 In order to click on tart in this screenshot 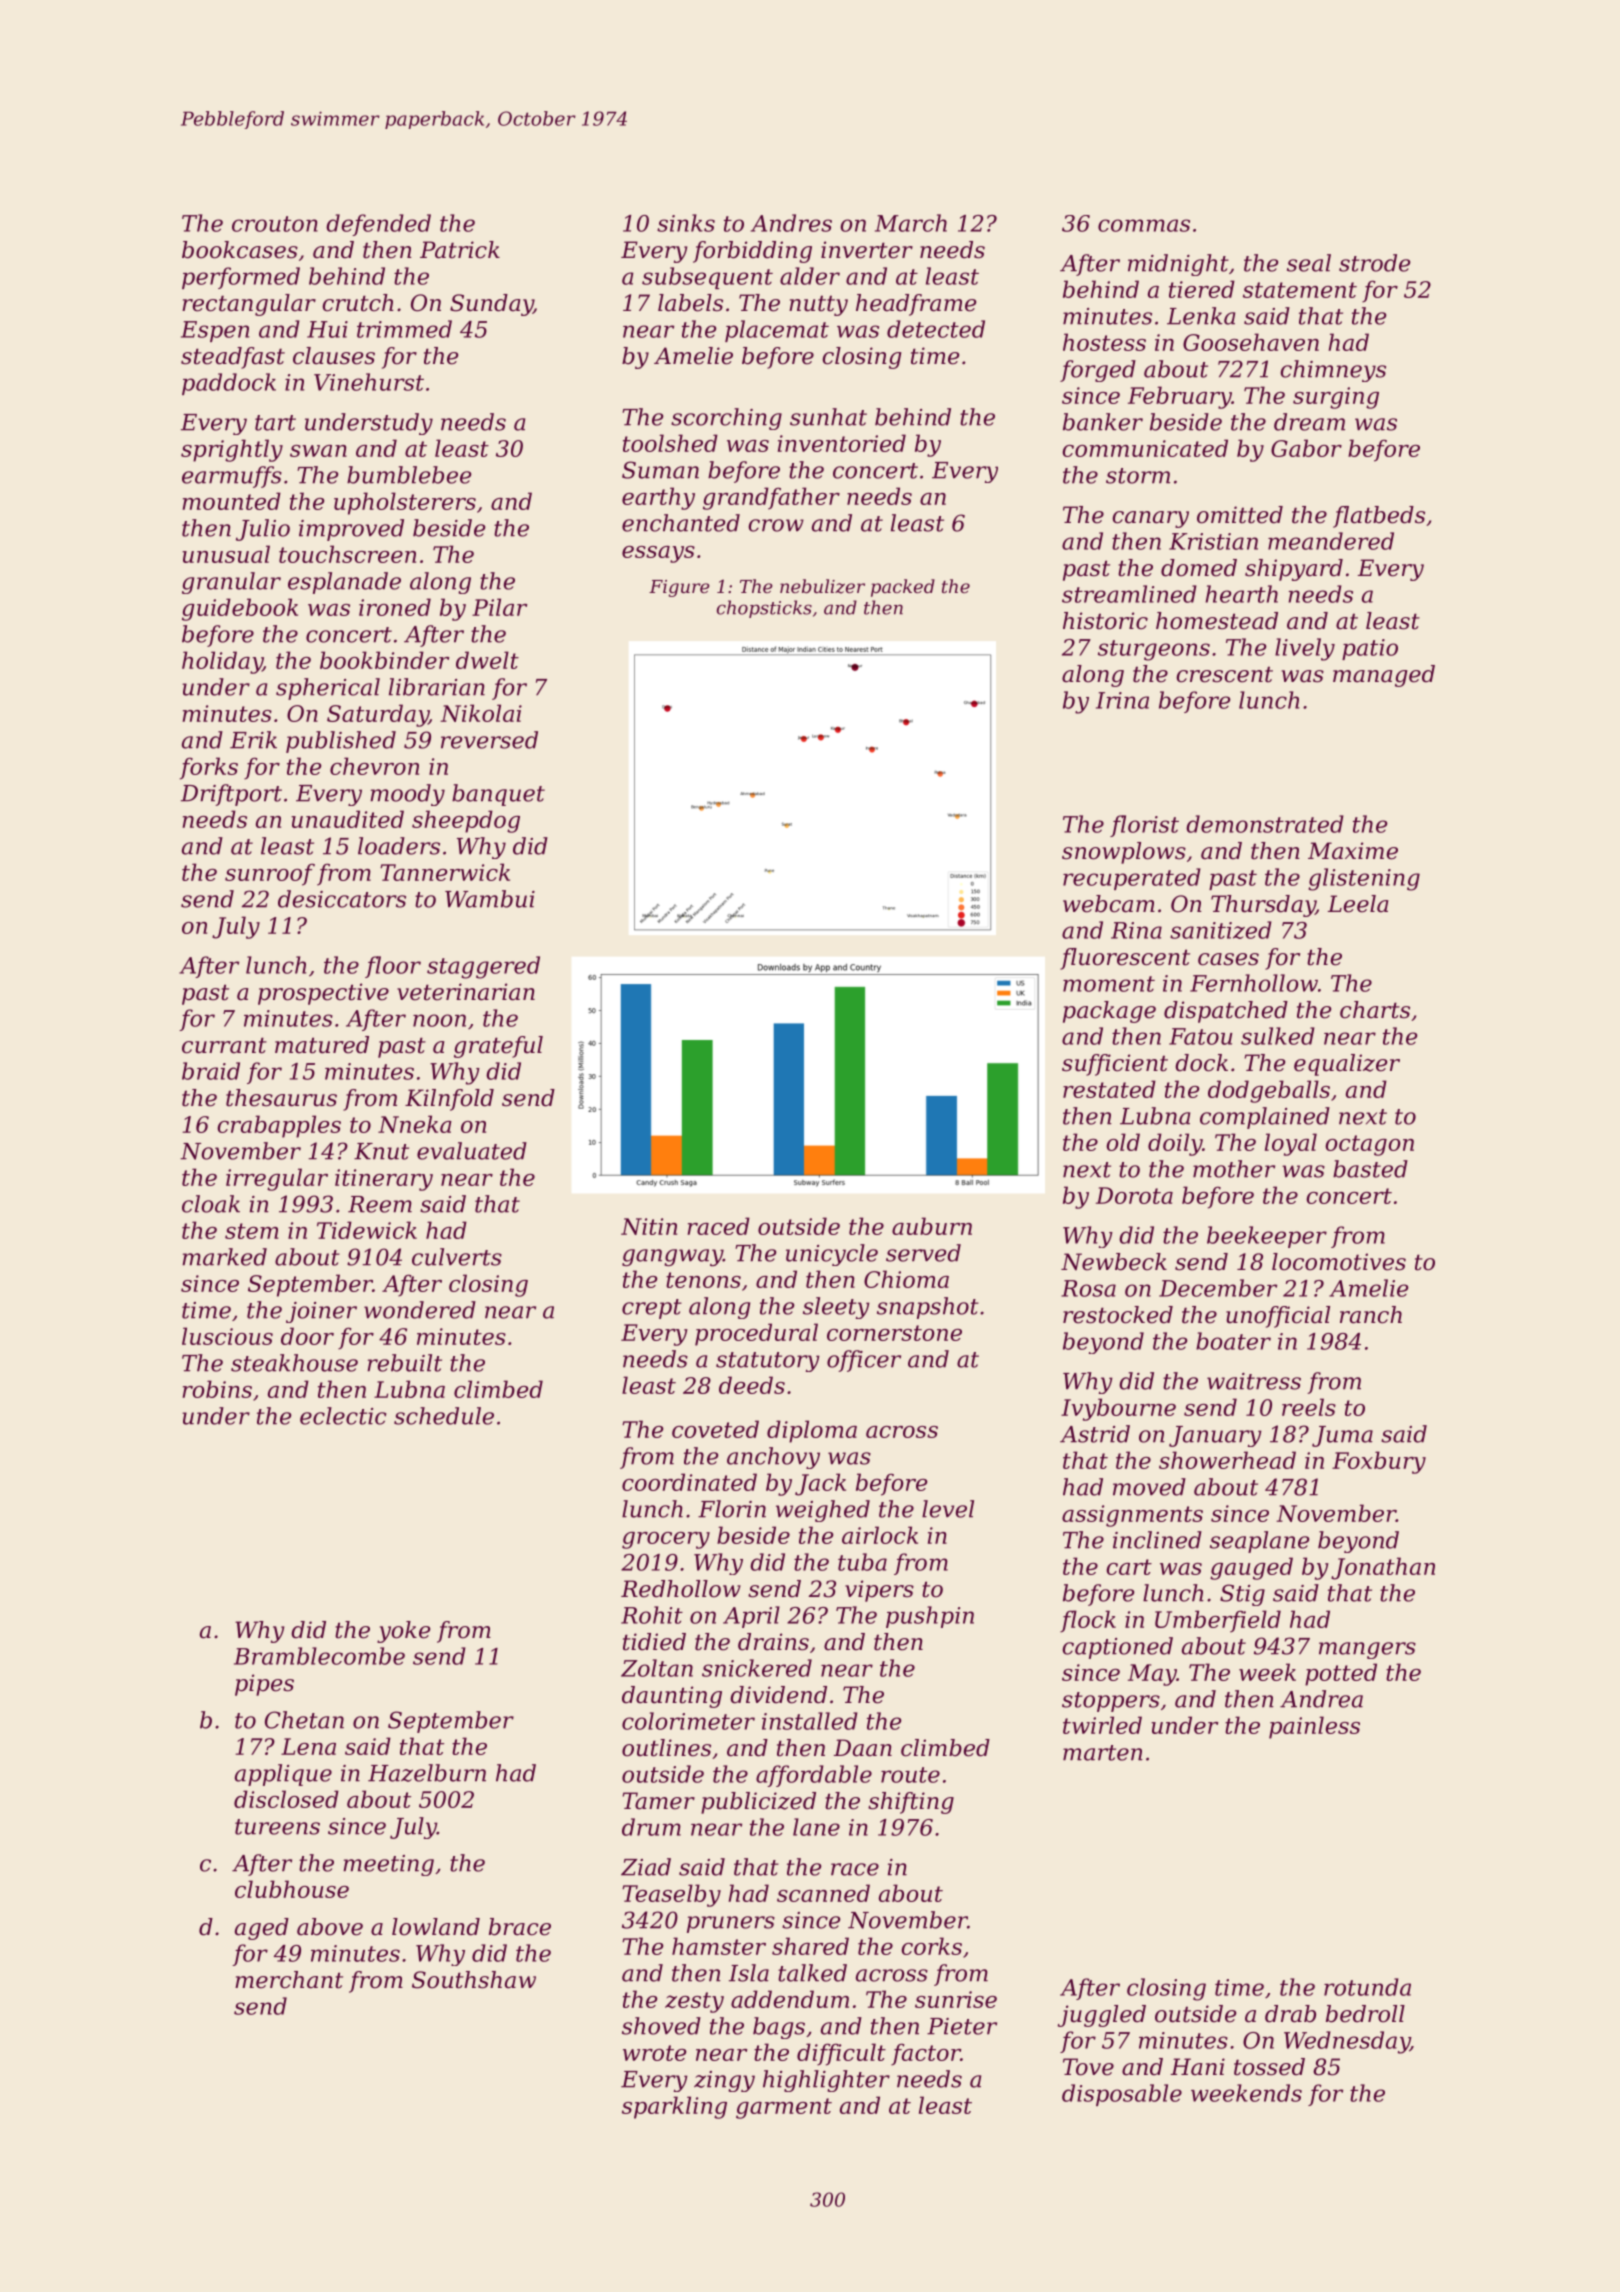, I will do `click(275, 423)`.
